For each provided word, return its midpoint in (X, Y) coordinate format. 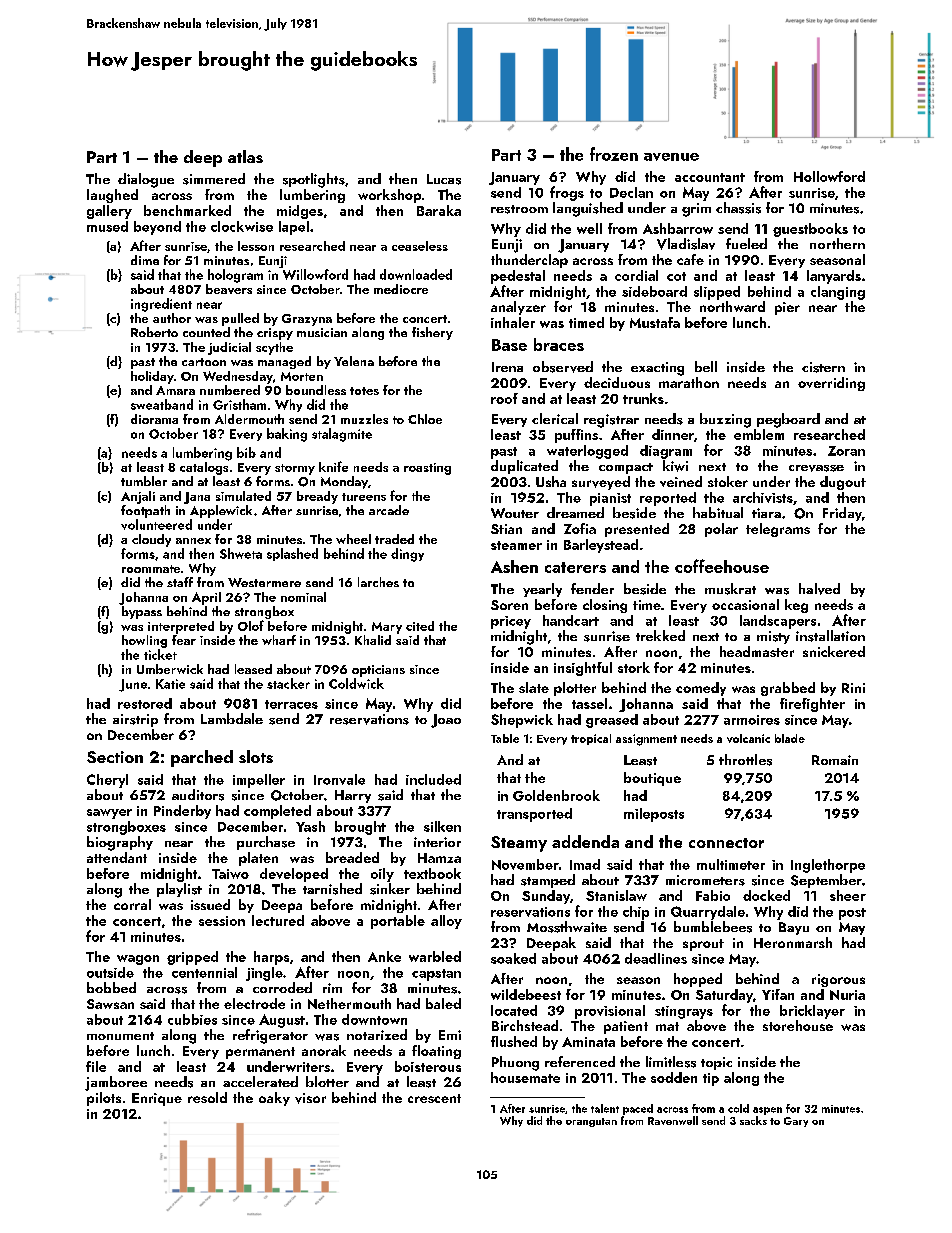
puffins (576, 436)
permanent (260, 1053)
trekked (660, 635)
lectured (278, 920)
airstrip (135, 720)
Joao (446, 721)
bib (246, 452)
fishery (432, 333)
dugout (843, 483)
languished (588, 209)
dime (145, 260)
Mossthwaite (567, 927)
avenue (671, 157)
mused (107, 226)
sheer (848, 895)
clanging (838, 293)
